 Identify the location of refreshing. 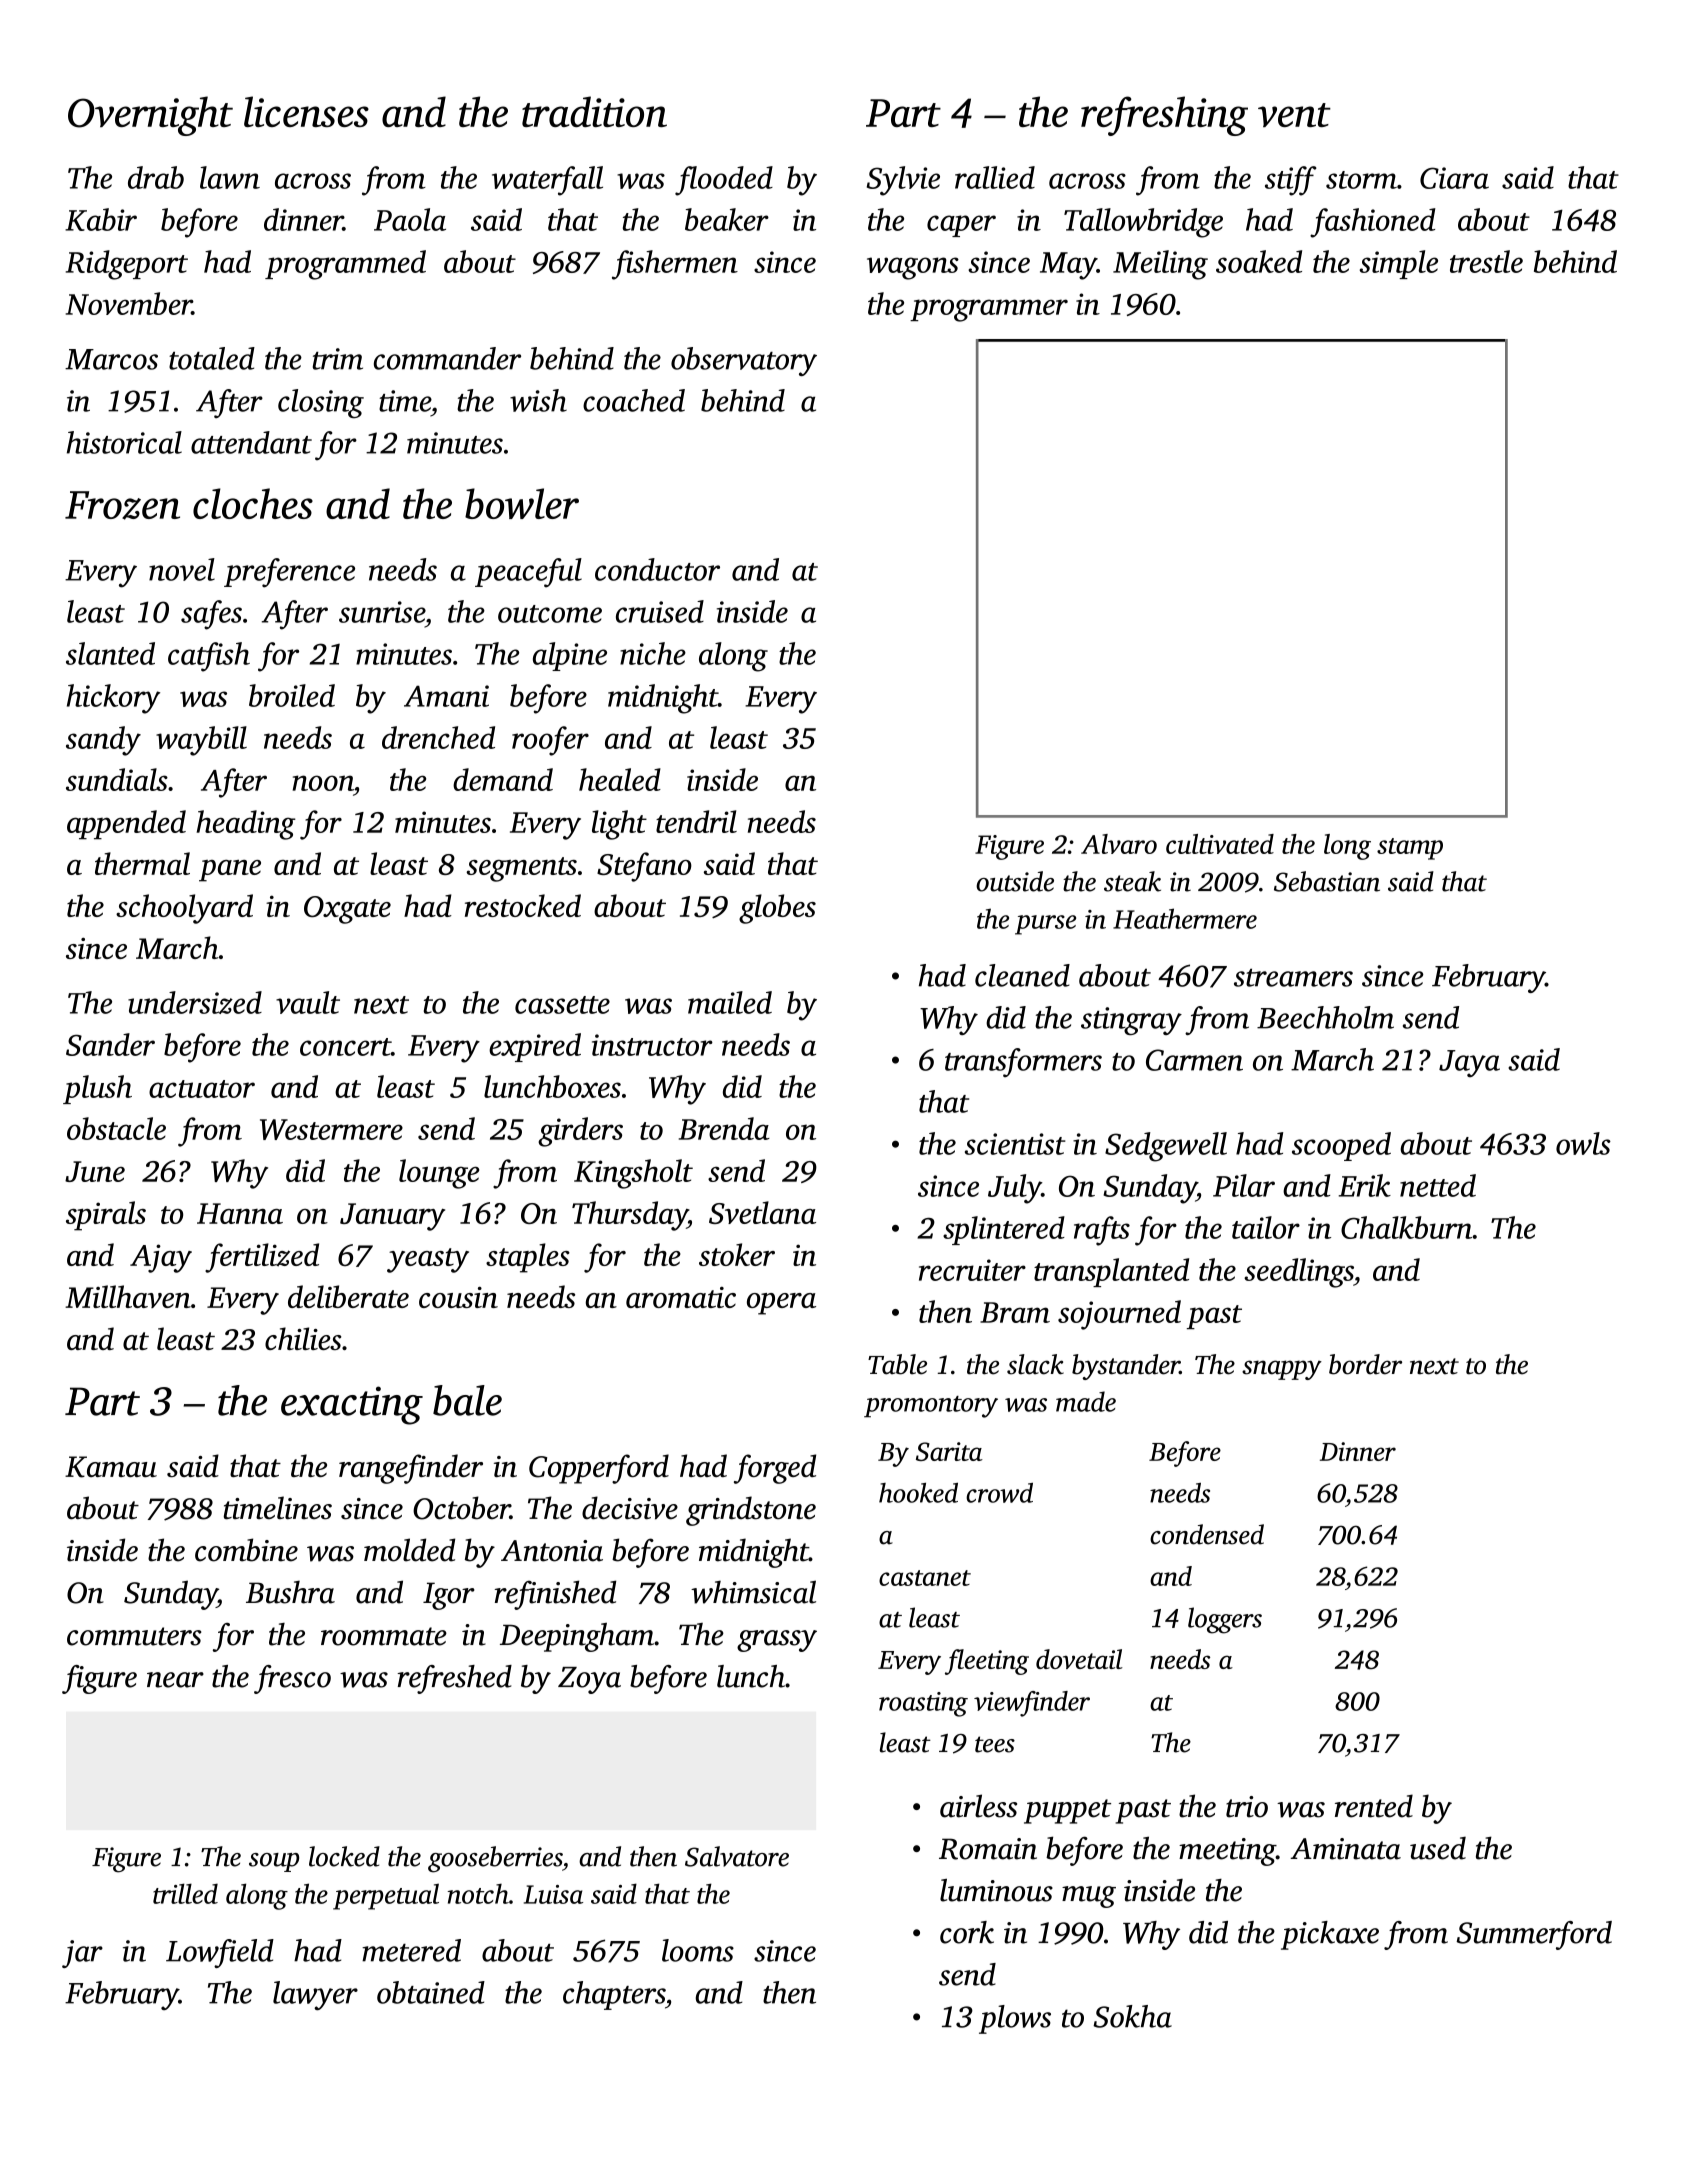
(1164, 116).
